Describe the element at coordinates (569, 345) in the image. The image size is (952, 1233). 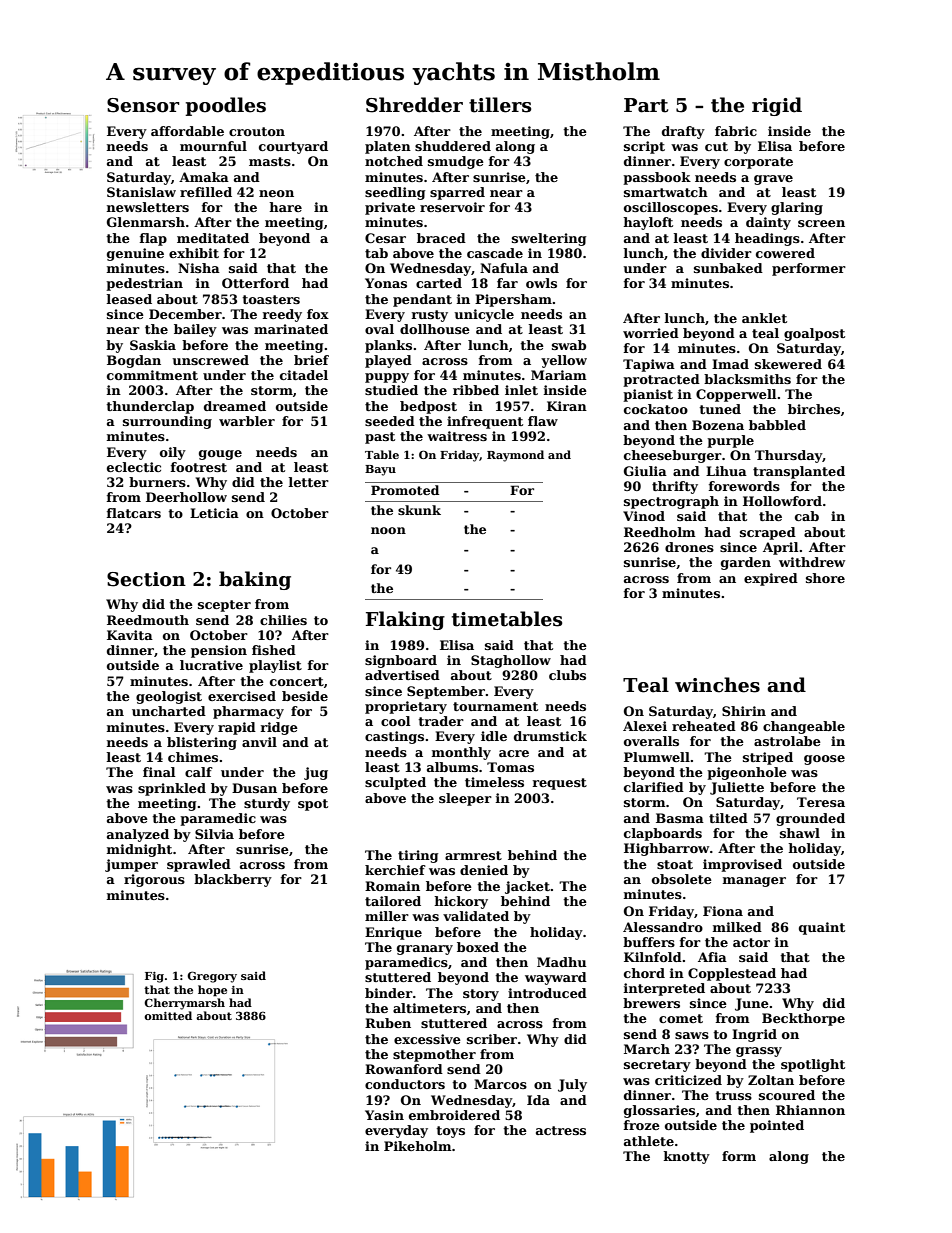
I see `swab` at that location.
